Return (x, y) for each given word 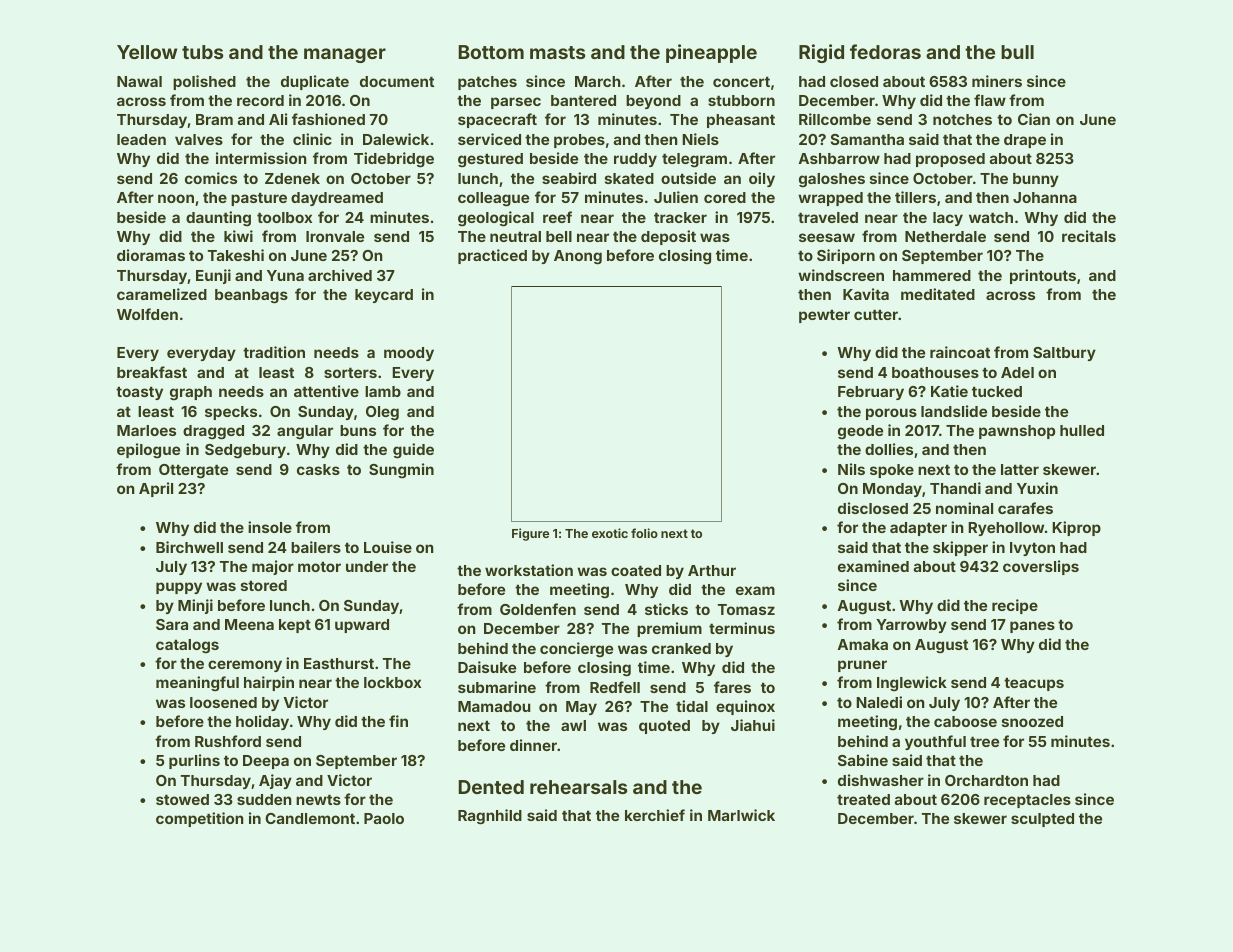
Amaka (863, 644)
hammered (932, 275)
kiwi (238, 236)
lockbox (392, 682)
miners (997, 81)
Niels (700, 139)
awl (573, 725)
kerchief (655, 815)
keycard (384, 296)
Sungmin (401, 471)
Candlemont (310, 818)
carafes (1025, 508)
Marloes (146, 430)
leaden (141, 139)
